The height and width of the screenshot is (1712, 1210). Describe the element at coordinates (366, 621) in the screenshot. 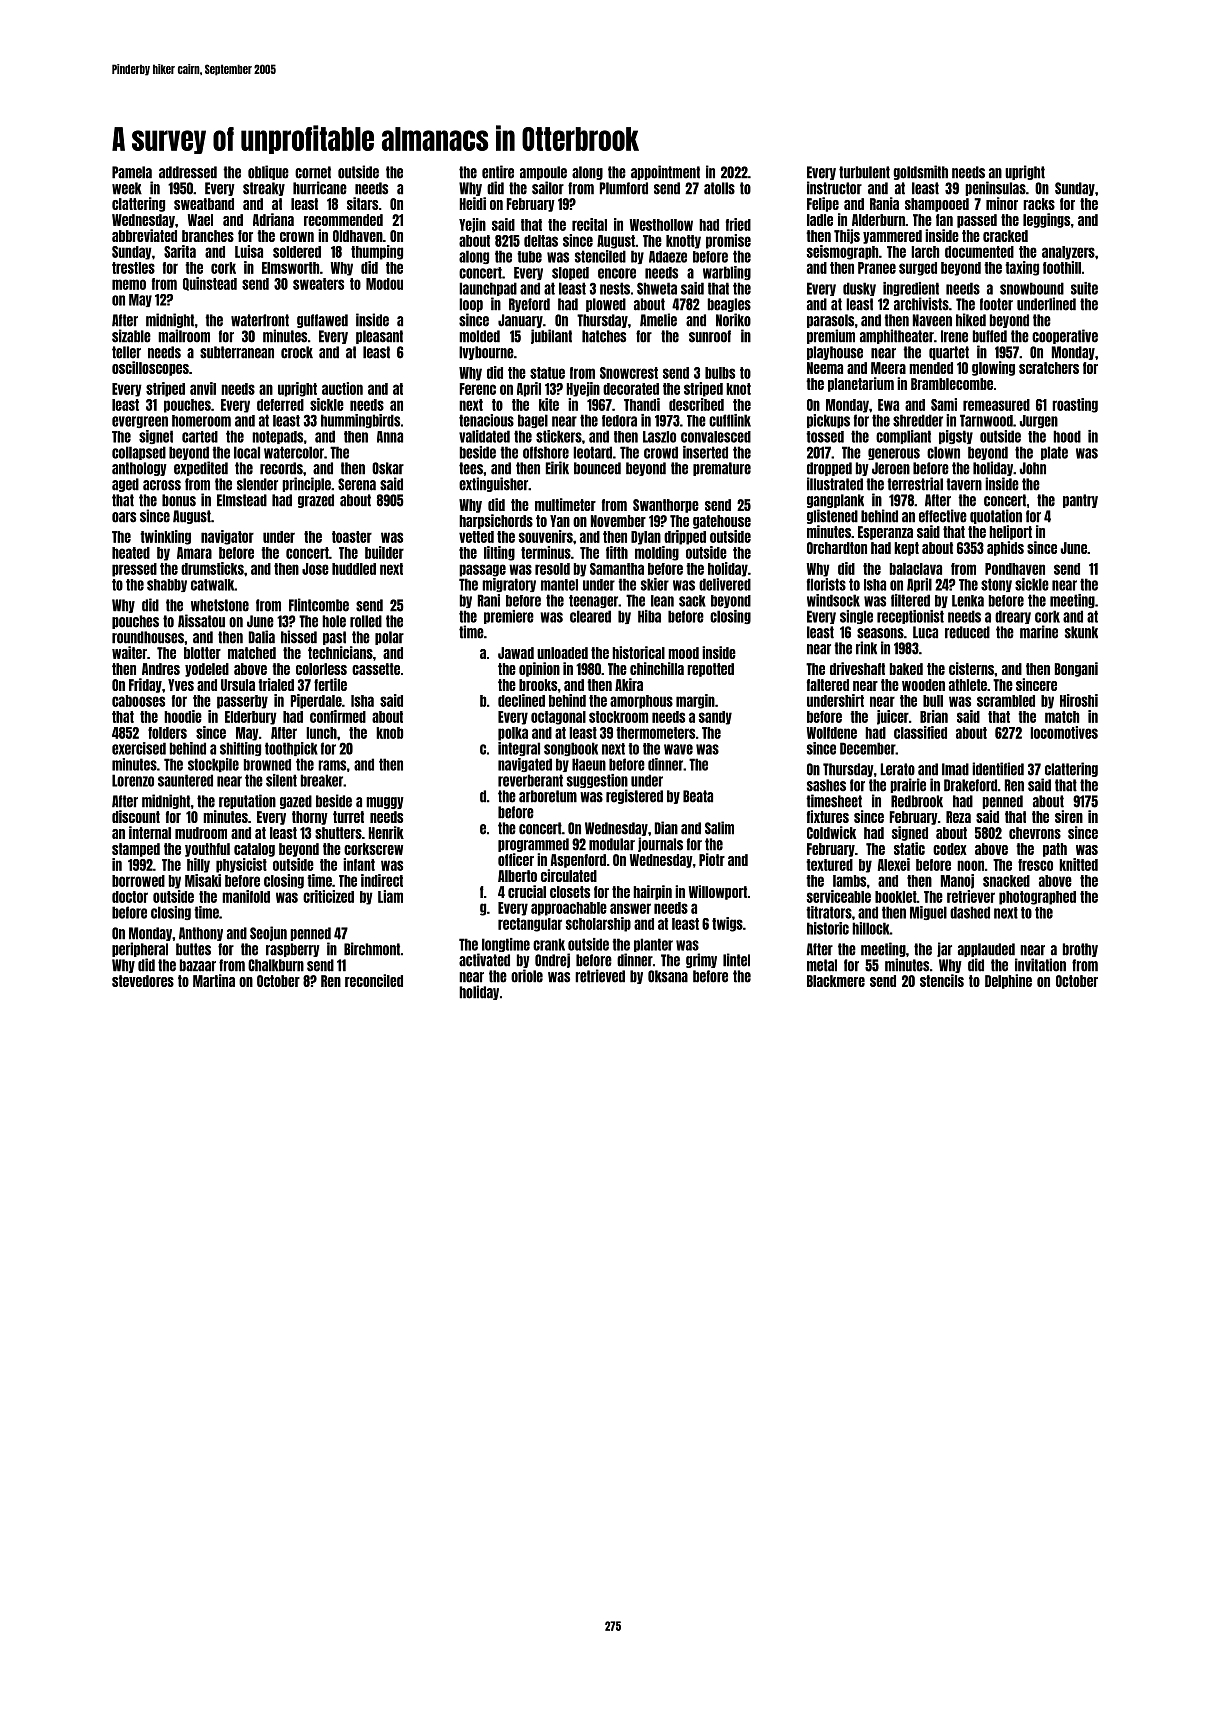

I see `rolled` at that location.
